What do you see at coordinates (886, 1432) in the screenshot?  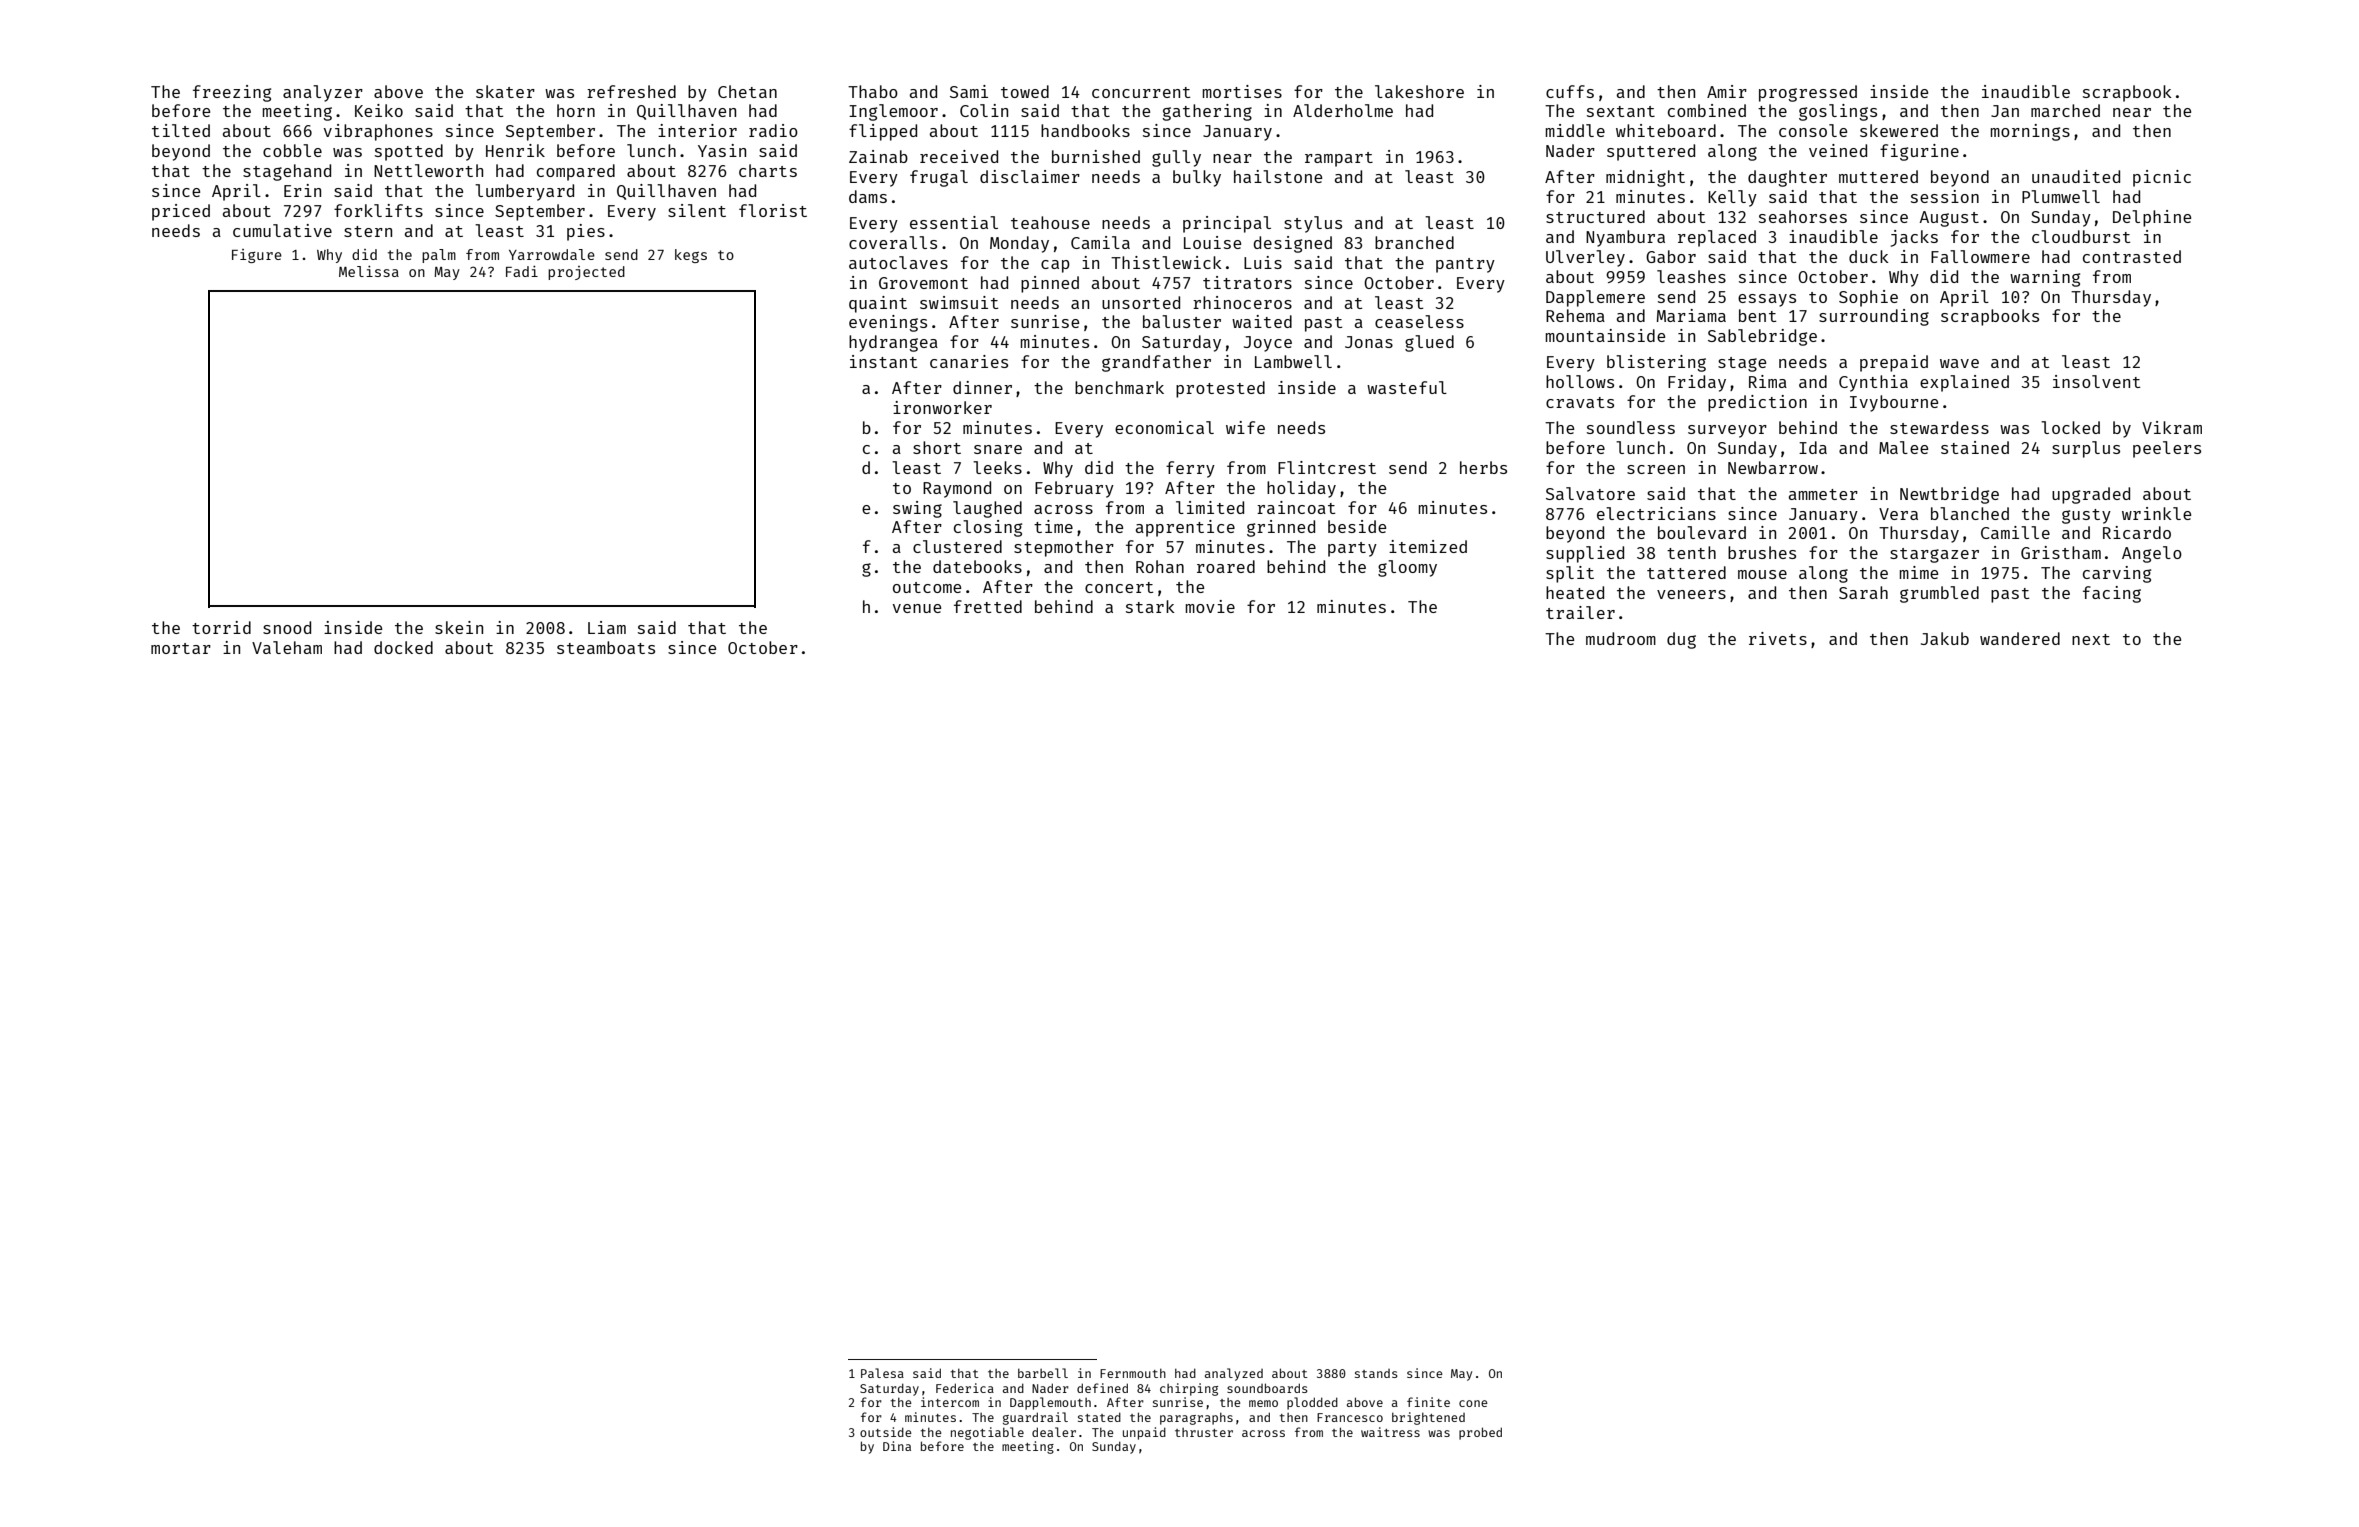 I see `outside` at bounding box center [886, 1432].
